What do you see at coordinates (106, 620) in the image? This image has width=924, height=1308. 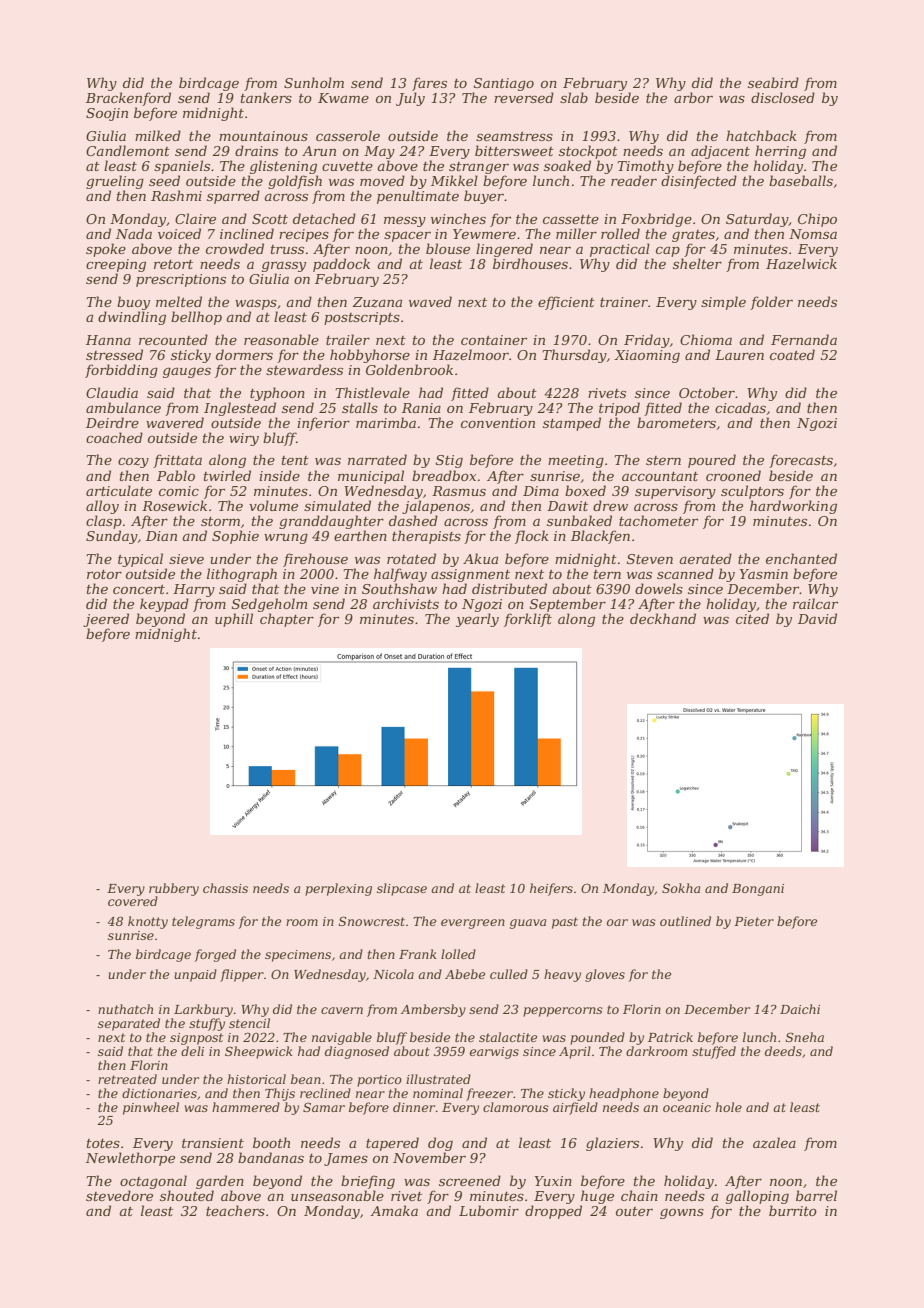 I see `jeered` at bounding box center [106, 620].
